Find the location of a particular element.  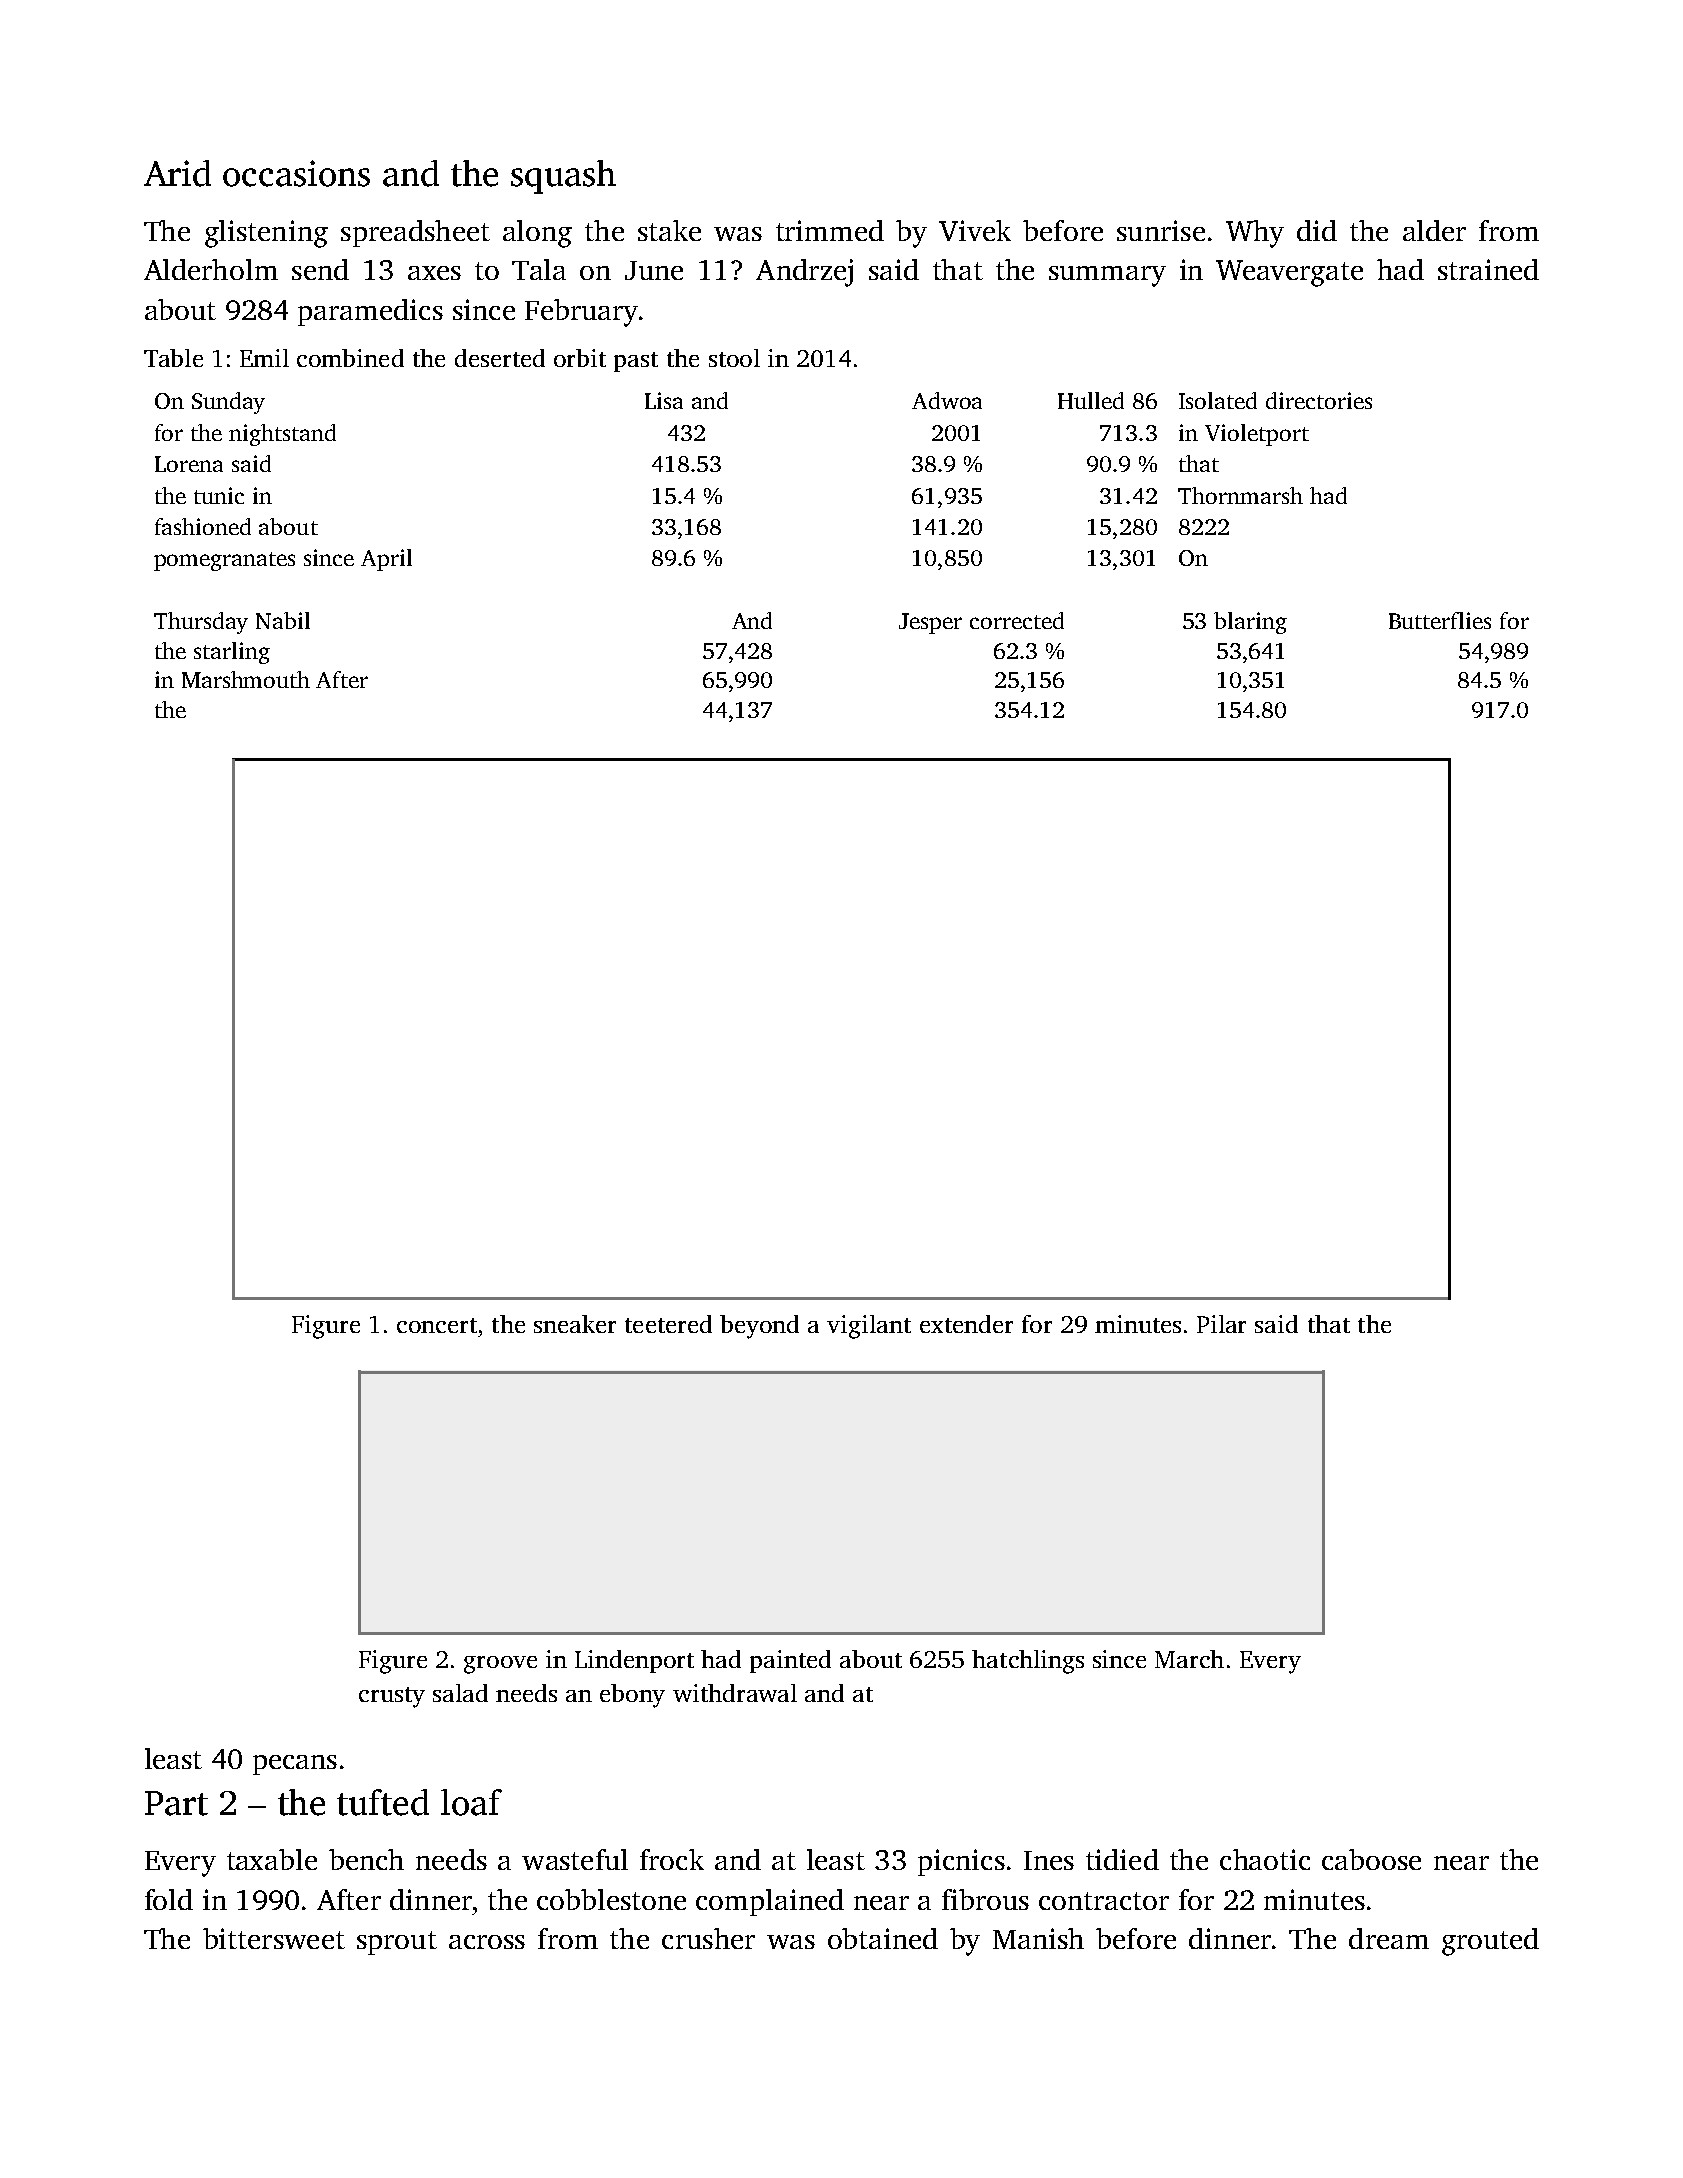

blaring is located at coordinates (1250, 623).
